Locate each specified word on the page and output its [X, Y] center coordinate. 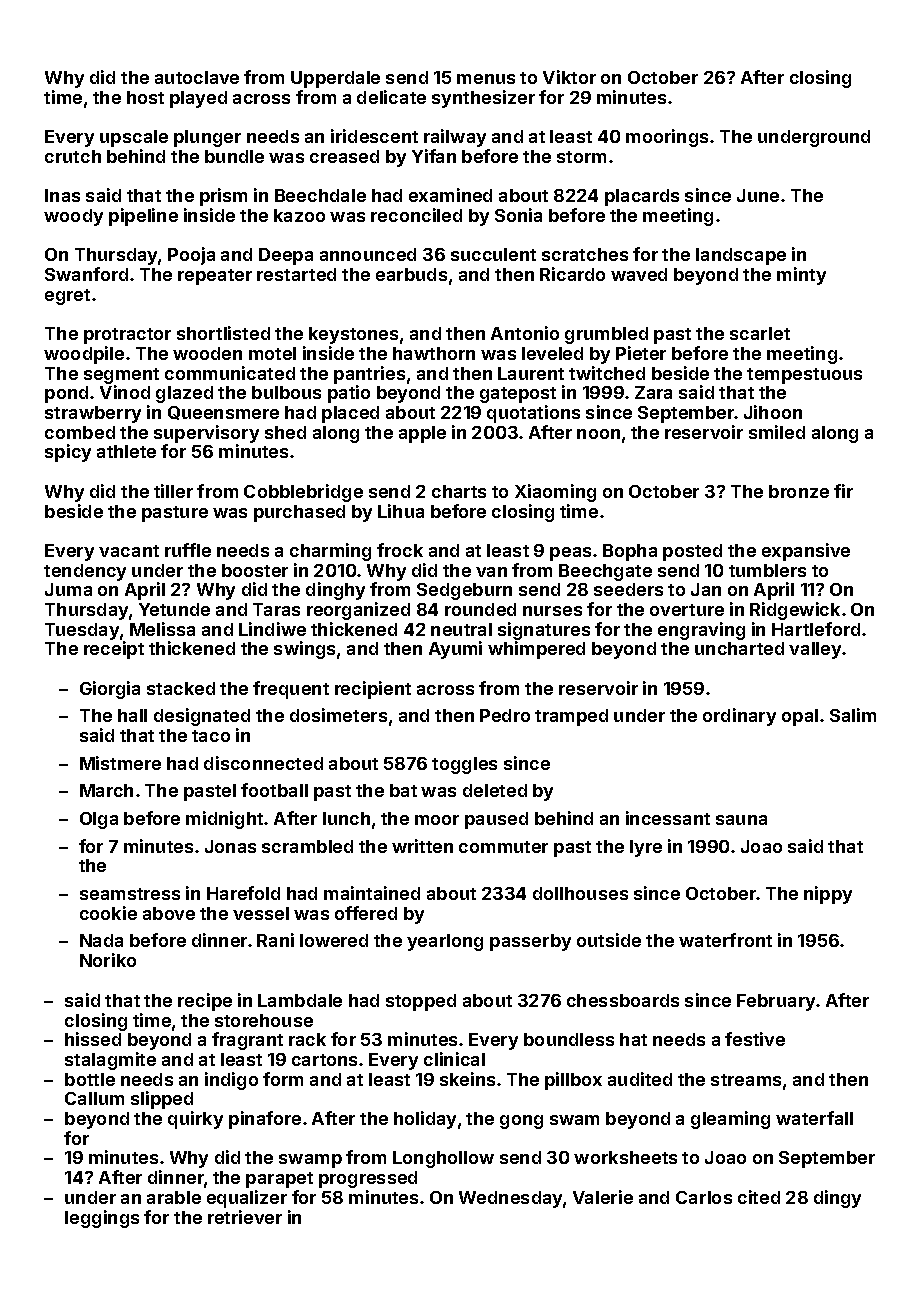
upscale [134, 138]
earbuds [411, 274]
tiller [173, 491]
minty [801, 276]
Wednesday [510, 1199]
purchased [299, 513]
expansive [806, 552]
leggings [102, 1219]
